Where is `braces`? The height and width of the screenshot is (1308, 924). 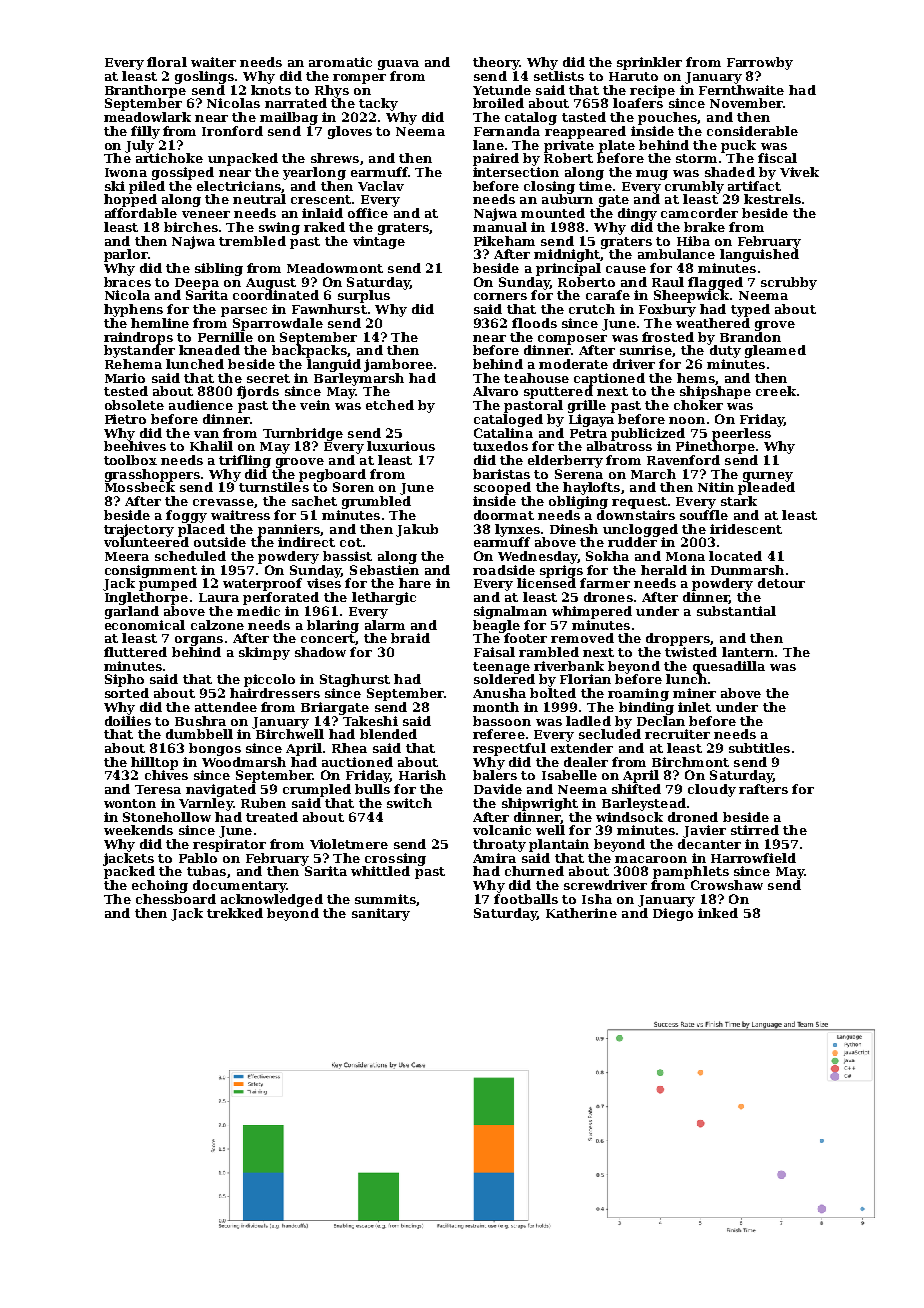
braces is located at coordinates (127, 282).
